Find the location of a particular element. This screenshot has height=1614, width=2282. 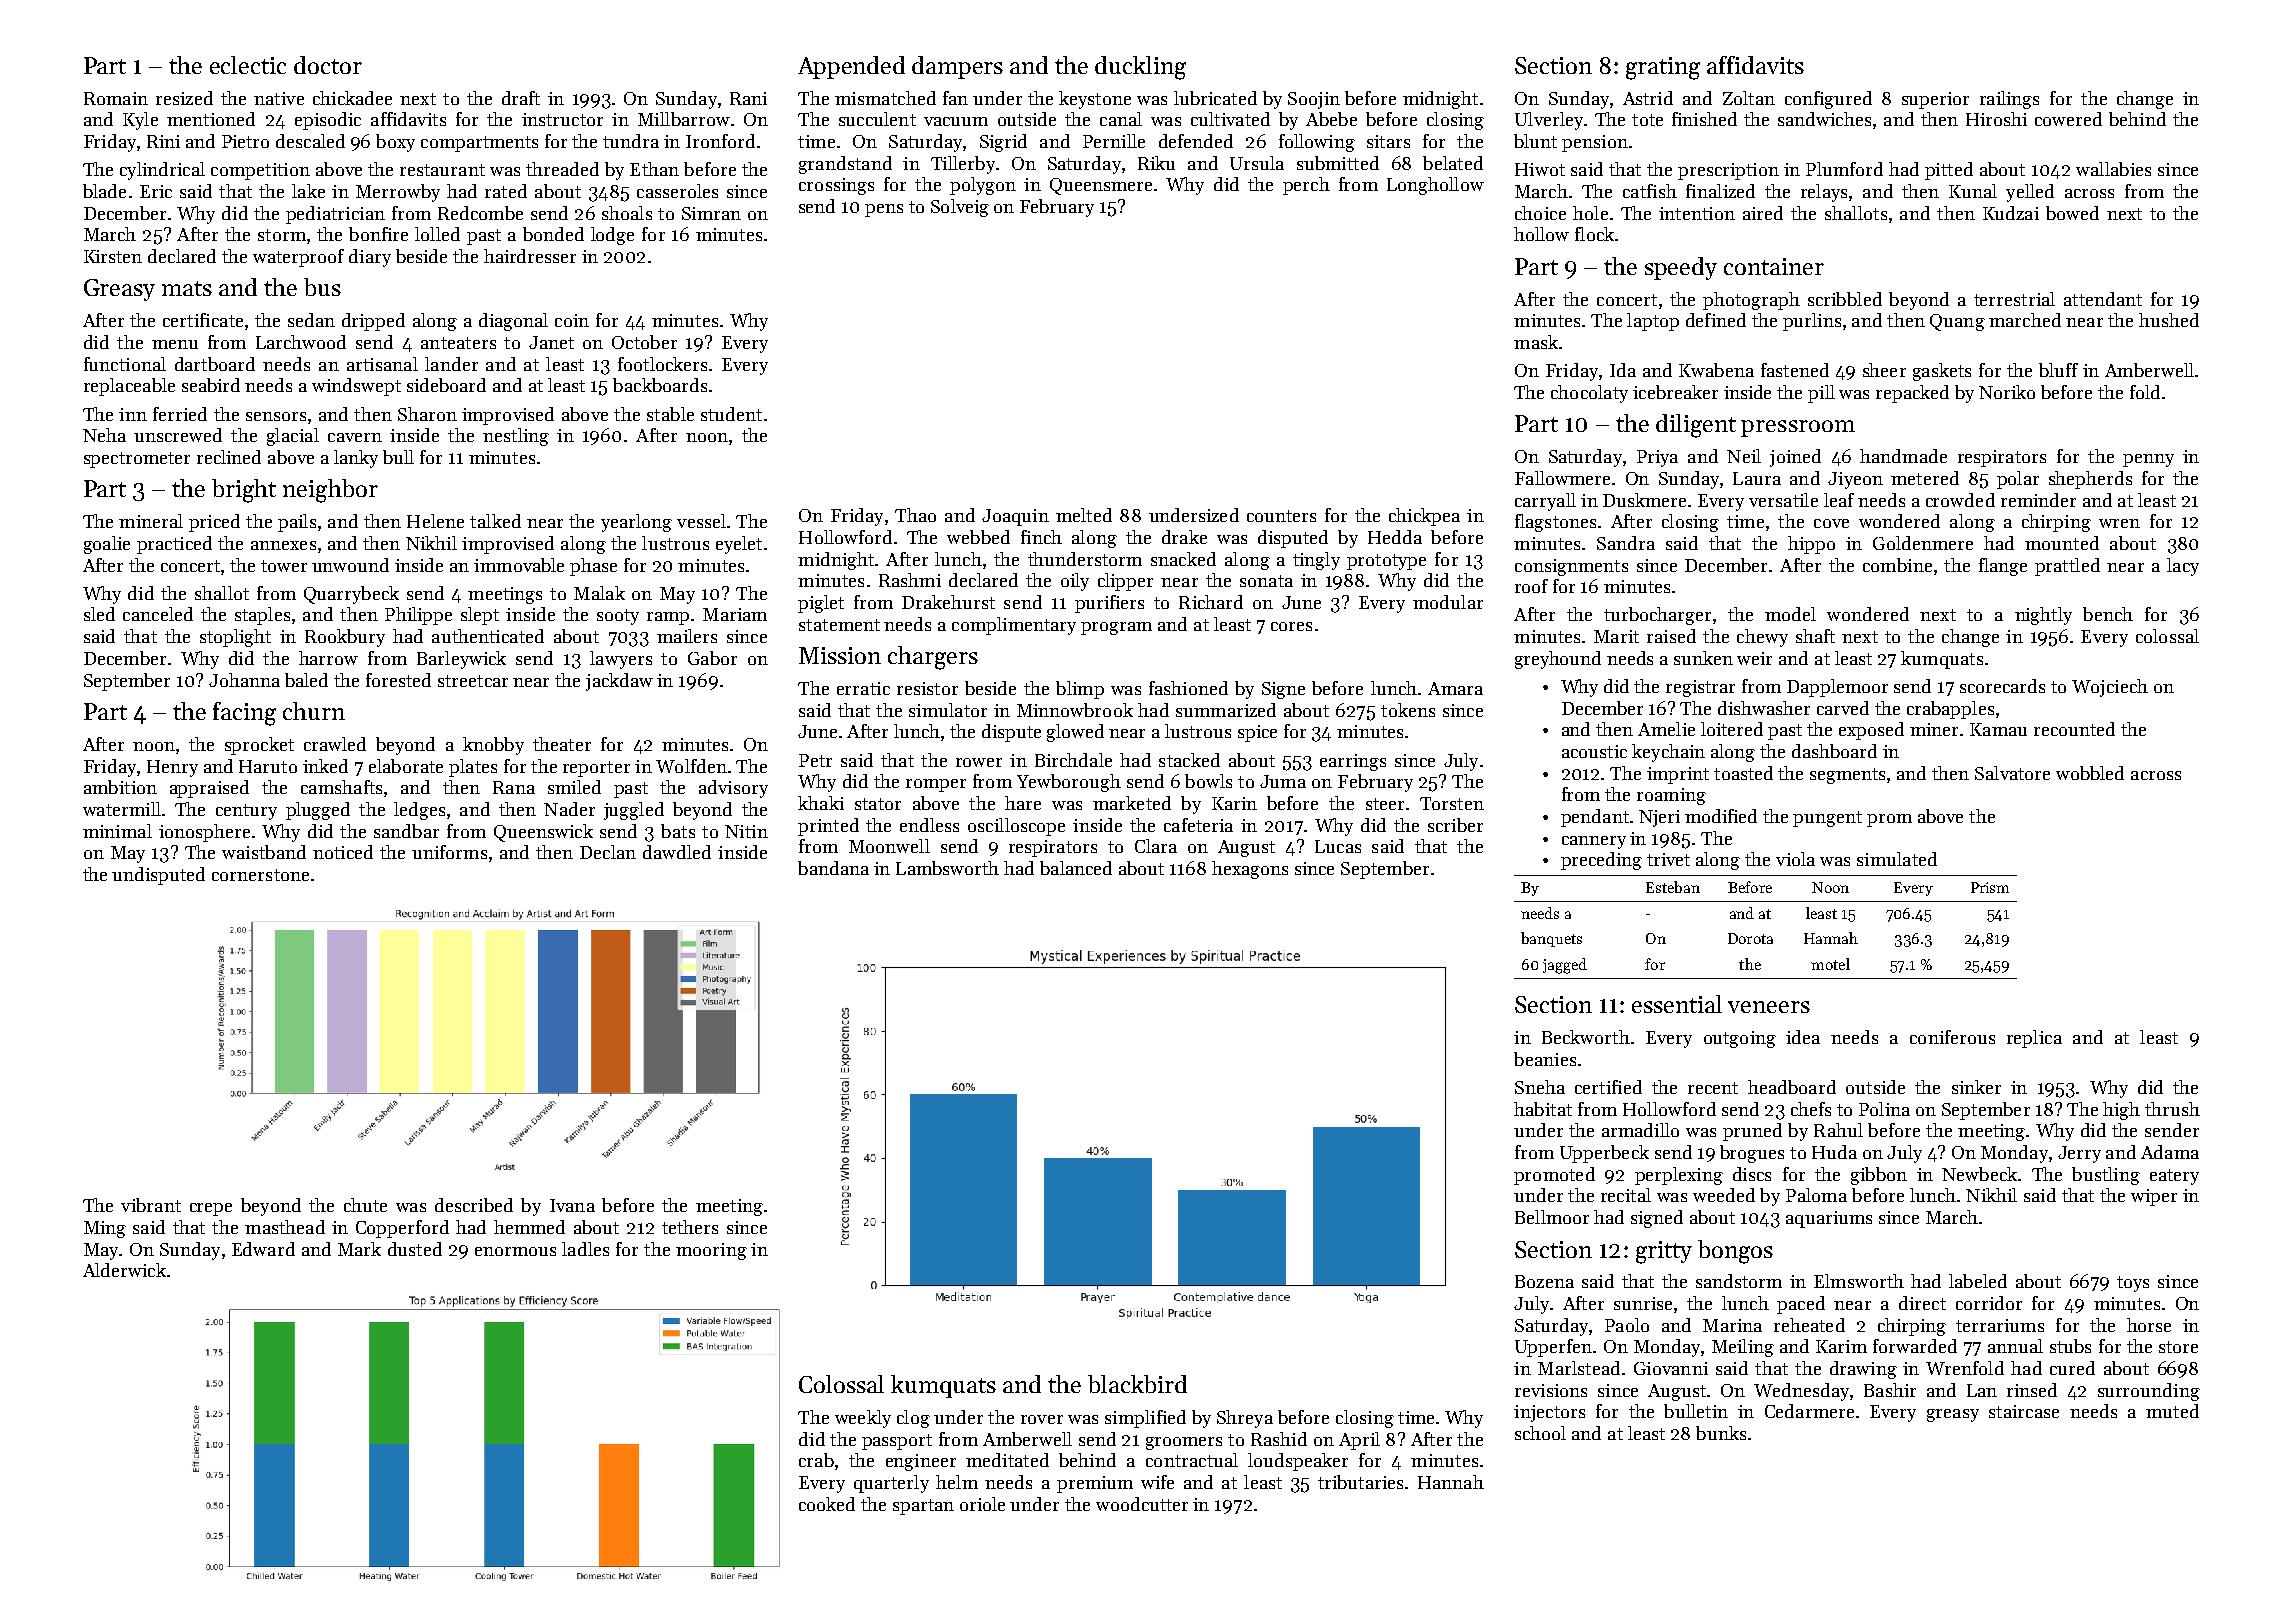

hushed is located at coordinates (2169, 320).
